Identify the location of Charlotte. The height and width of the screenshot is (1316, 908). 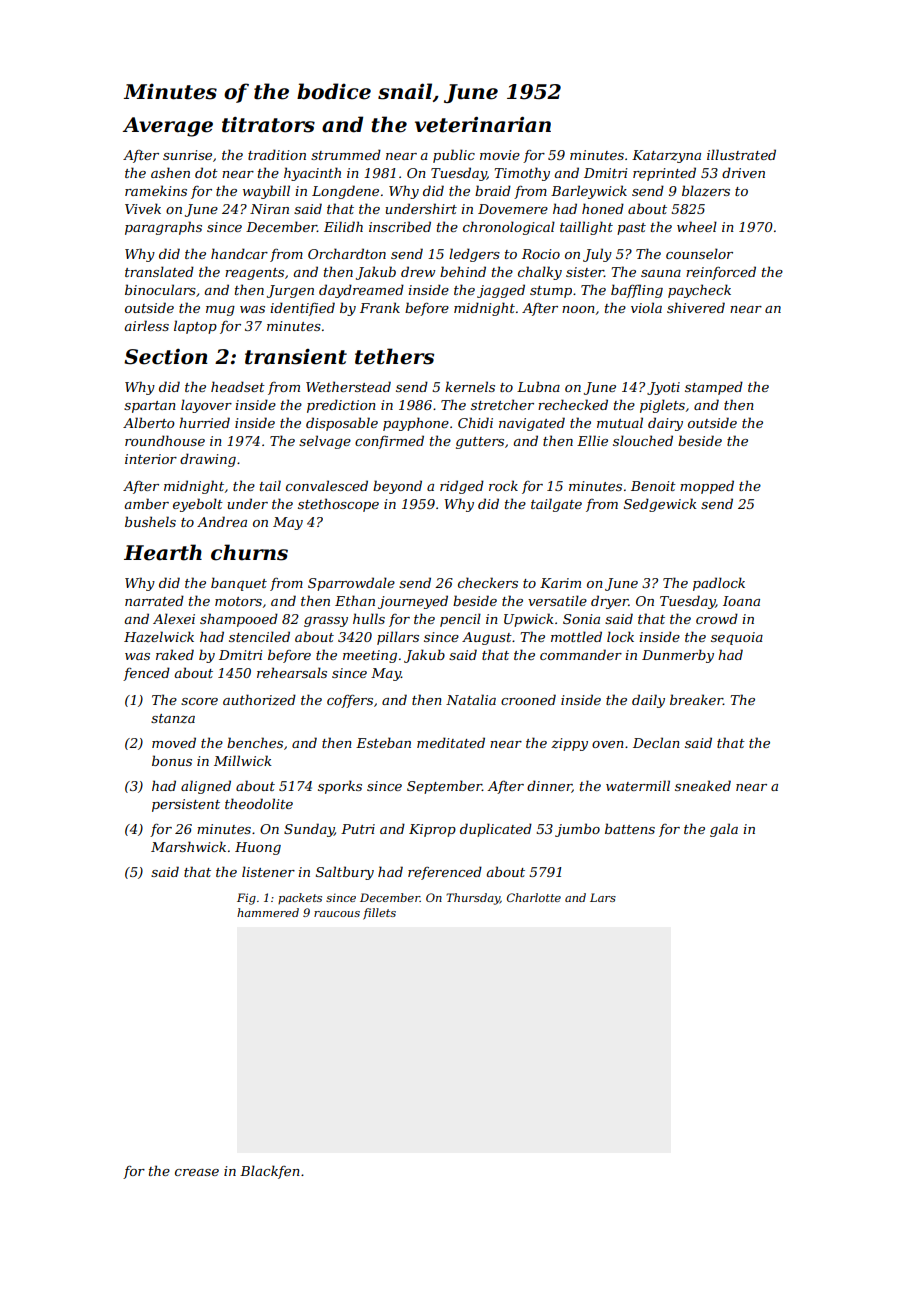
(534, 897).
